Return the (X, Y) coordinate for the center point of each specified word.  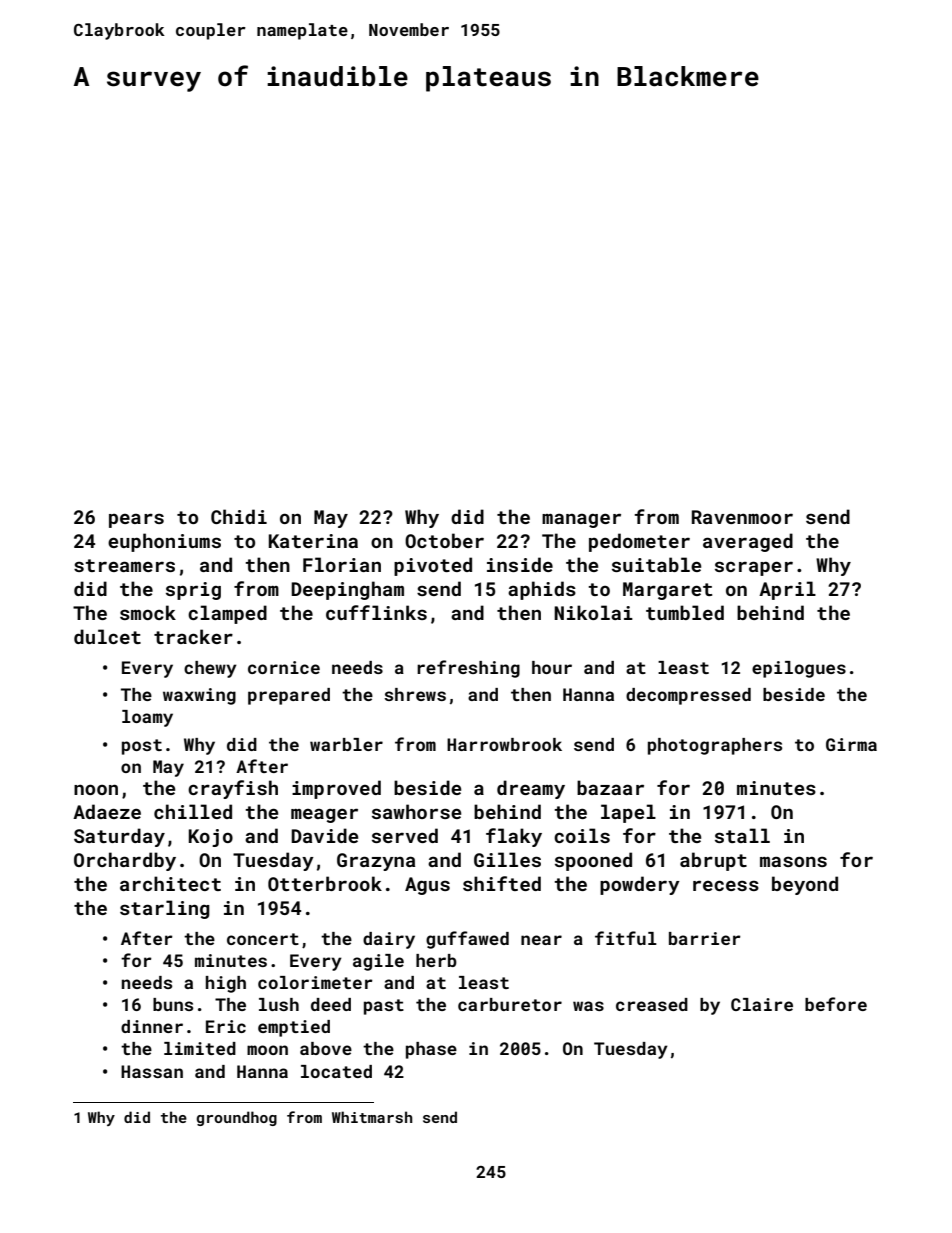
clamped (227, 614)
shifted (502, 883)
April (787, 590)
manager (581, 520)
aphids (542, 590)
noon (96, 789)
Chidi (239, 516)
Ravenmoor (742, 517)
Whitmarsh (372, 1117)
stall (742, 835)
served (405, 835)
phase (431, 1050)
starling (165, 909)
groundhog (237, 1118)
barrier (705, 938)
